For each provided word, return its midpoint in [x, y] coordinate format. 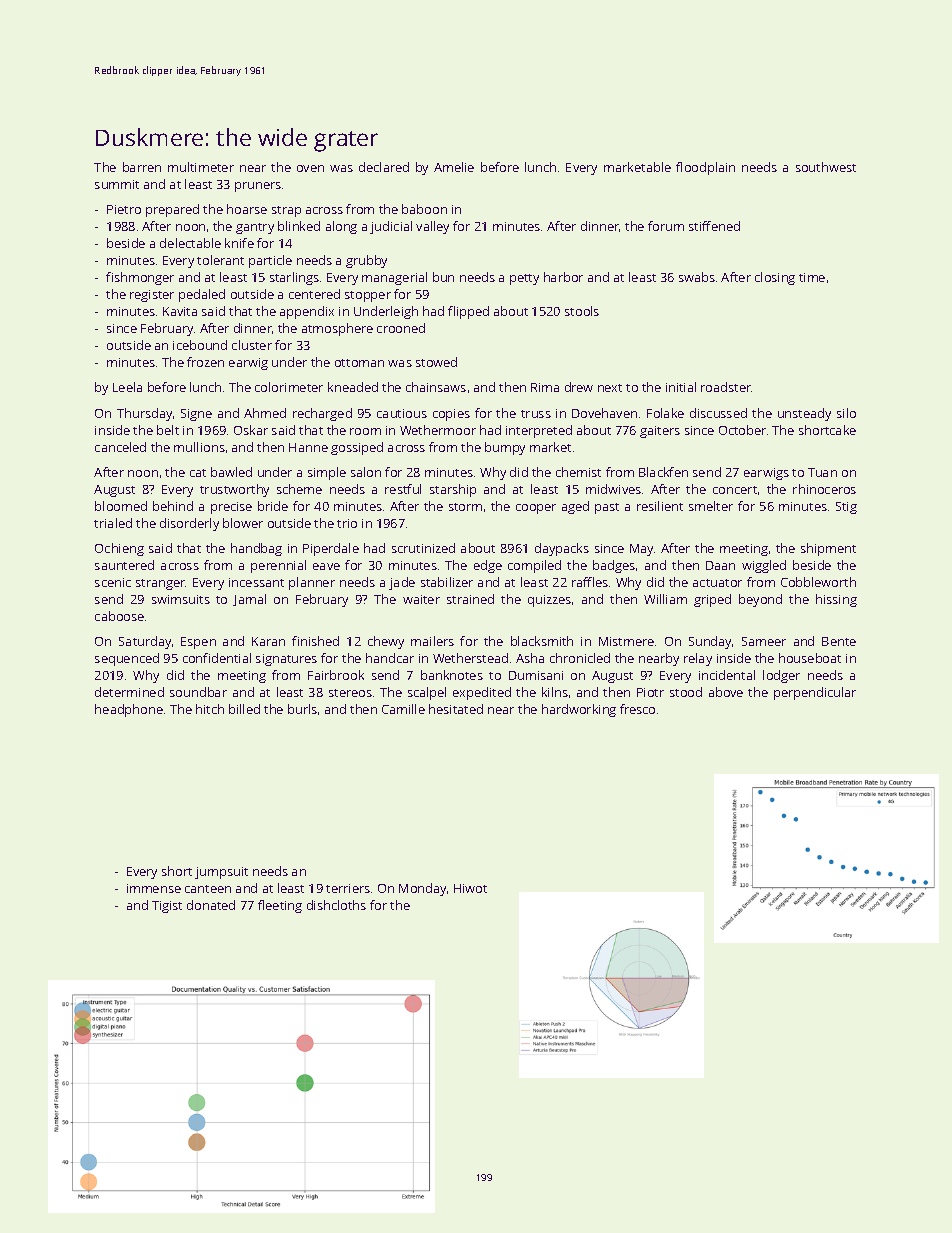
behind [173, 506]
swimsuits [181, 599]
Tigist [167, 907]
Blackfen [663, 472]
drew [579, 387]
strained [470, 599]
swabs [697, 277]
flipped [468, 312]
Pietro [124, 209]
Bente [839, 641]
